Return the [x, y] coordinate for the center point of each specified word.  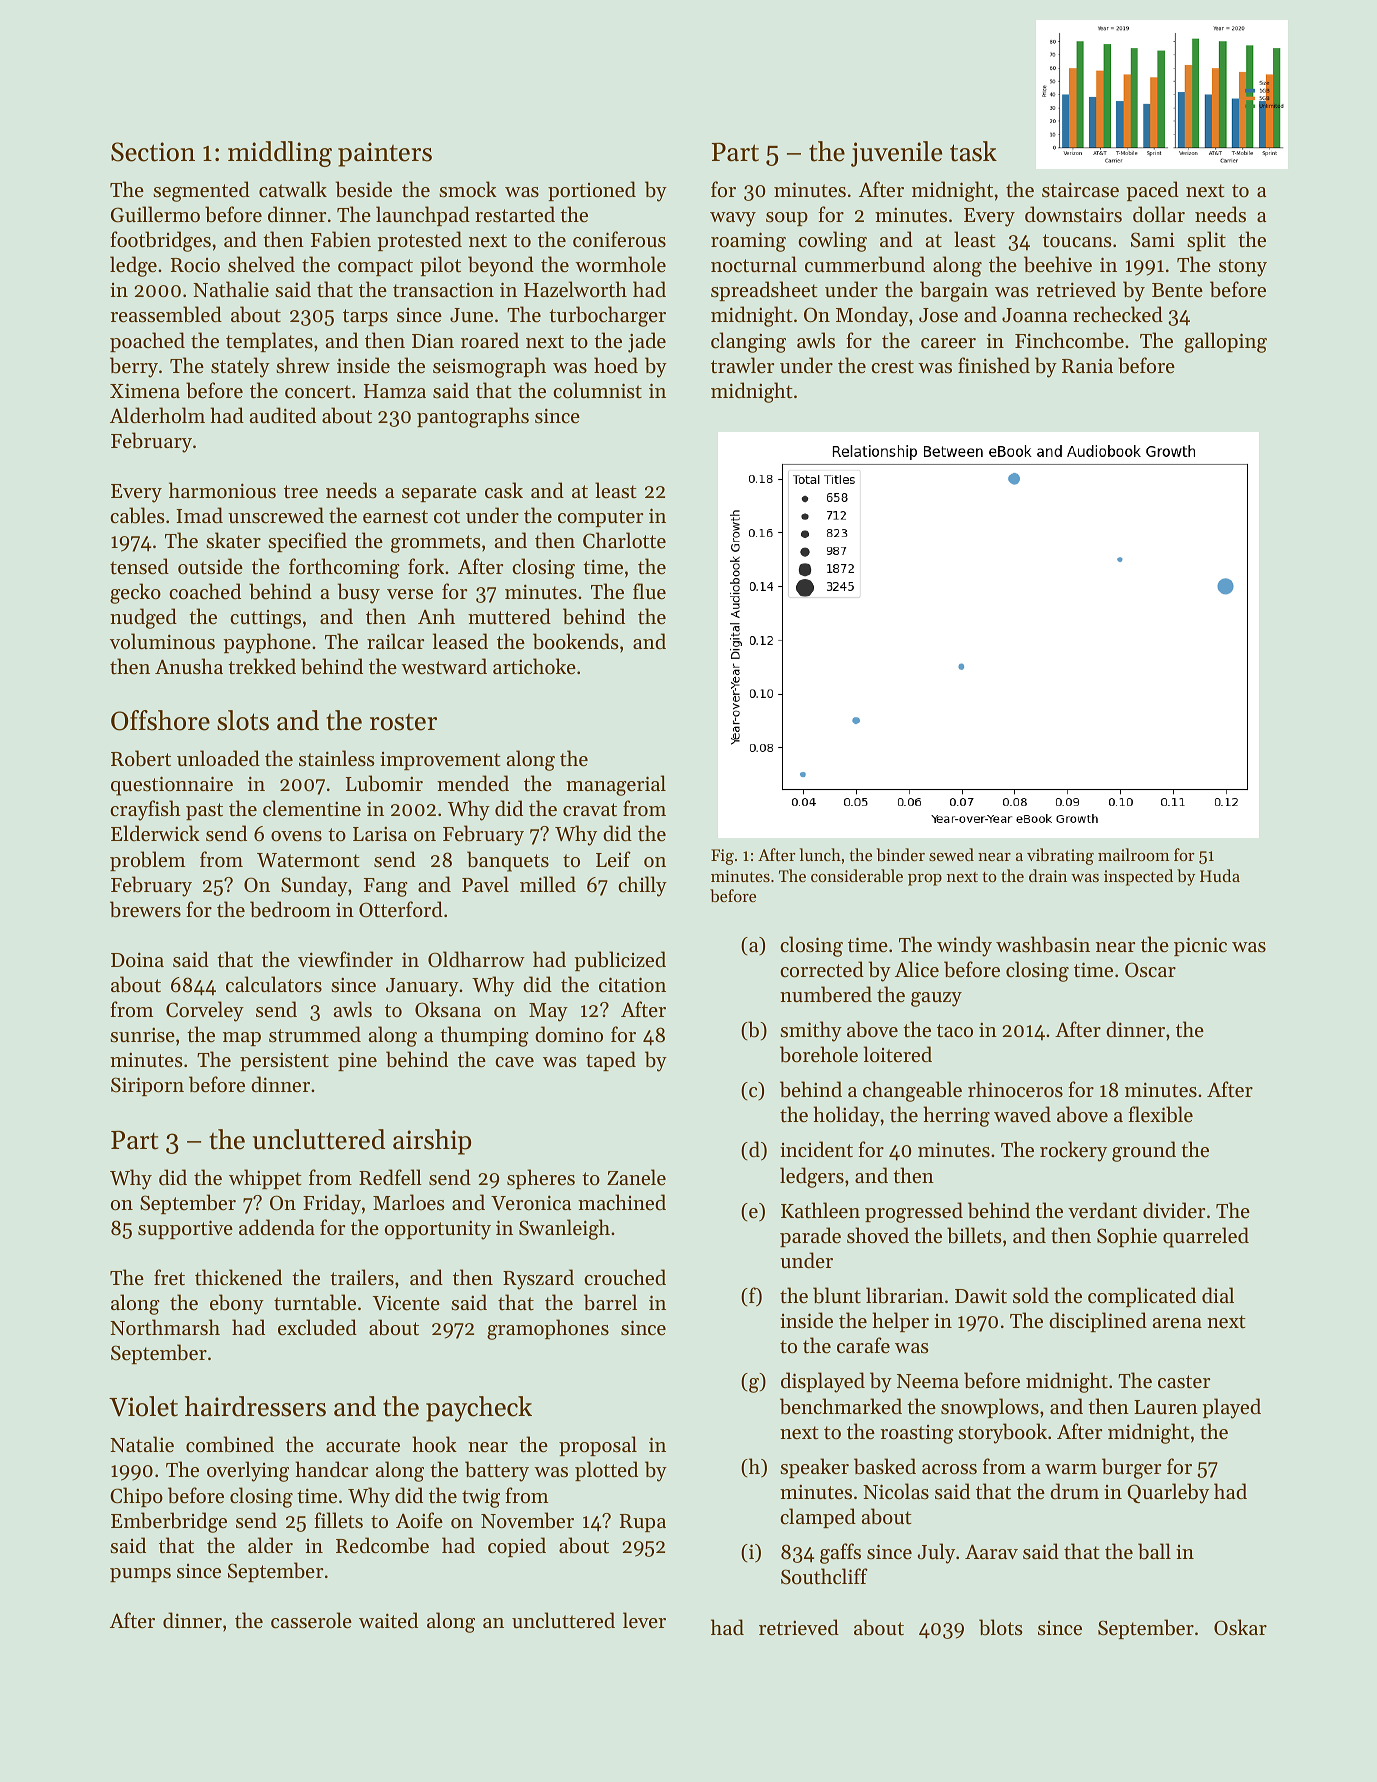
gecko [135, 593]
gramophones [548, 1329]
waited [388, 1620]
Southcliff [824, 1576]
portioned [592, 191]
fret [169, 1277]
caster [1184, 1382]
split [1206, 241]
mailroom [1133, 854]
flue [649, 591]
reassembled [166, 314]
